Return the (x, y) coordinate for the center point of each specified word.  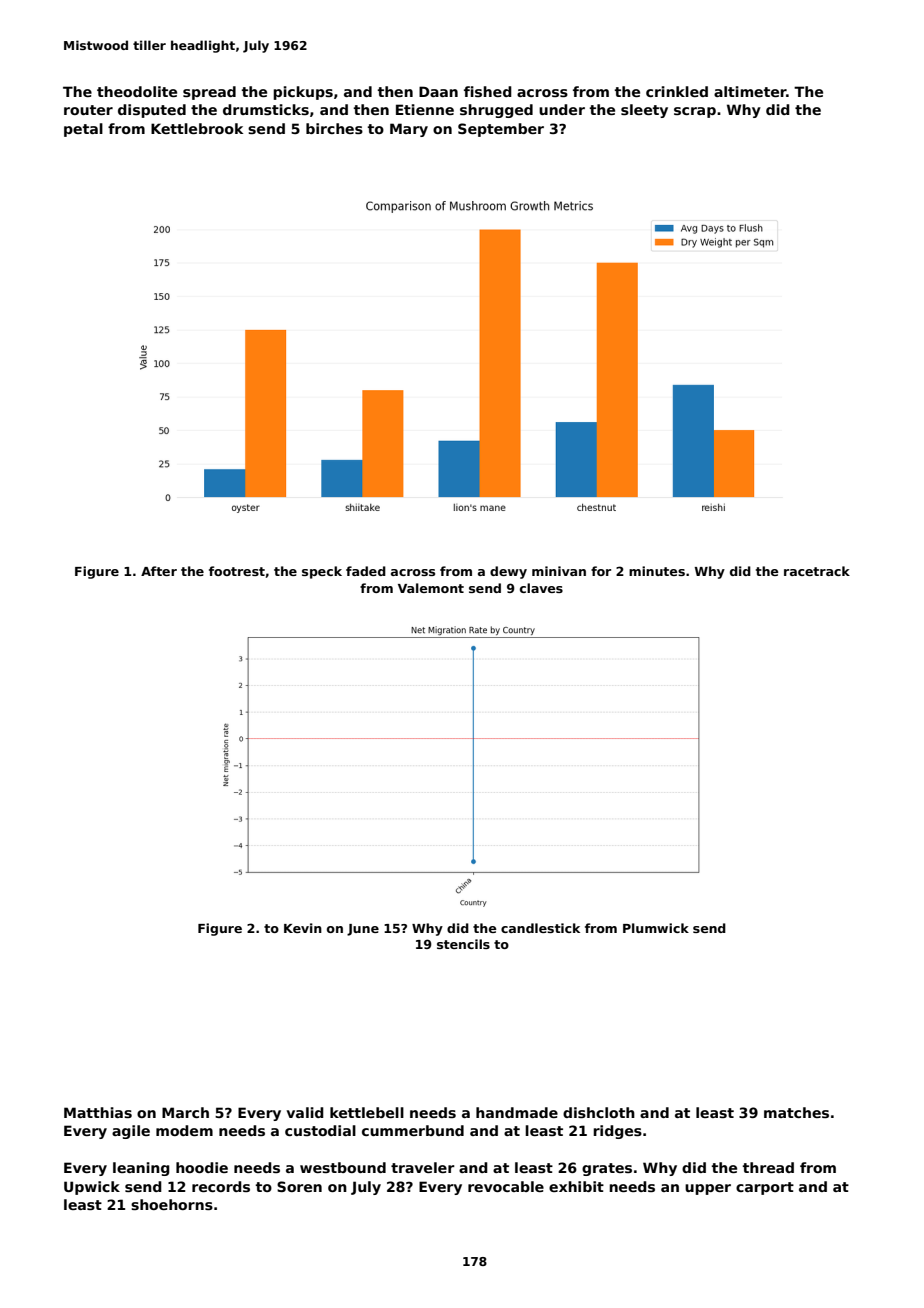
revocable (506, 1186)
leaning (141, 1169)
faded (366, 571)
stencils (463, 944)
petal (83, 130)
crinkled (677, 91)
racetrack (817, 571)
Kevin (303, 928)
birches (334, 128)
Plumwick (656, 928)
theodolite (137, 91)
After (159, 571)
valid (305, 1112)
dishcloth (599, 1112)
